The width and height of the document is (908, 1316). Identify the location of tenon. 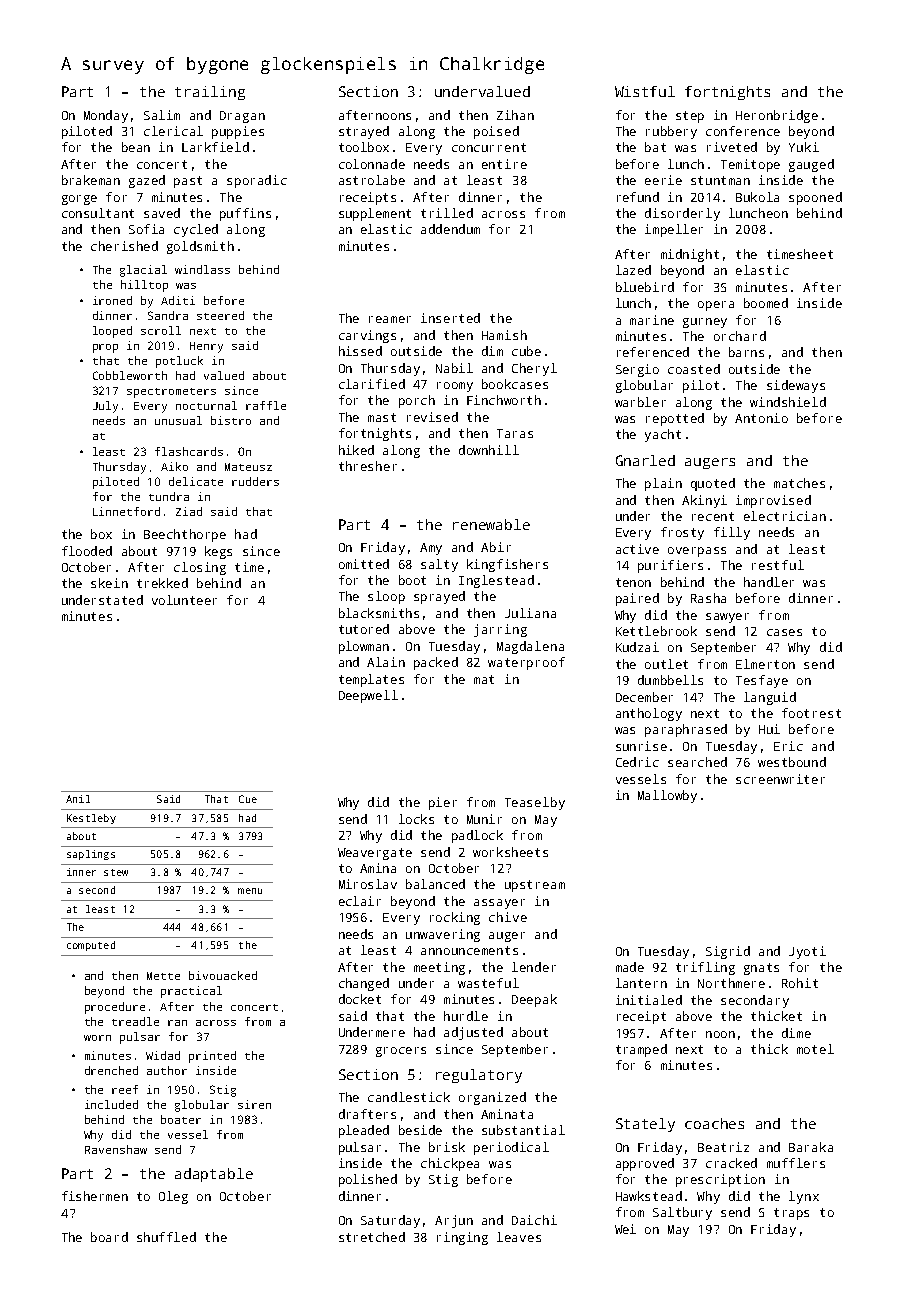
(633, 582).
